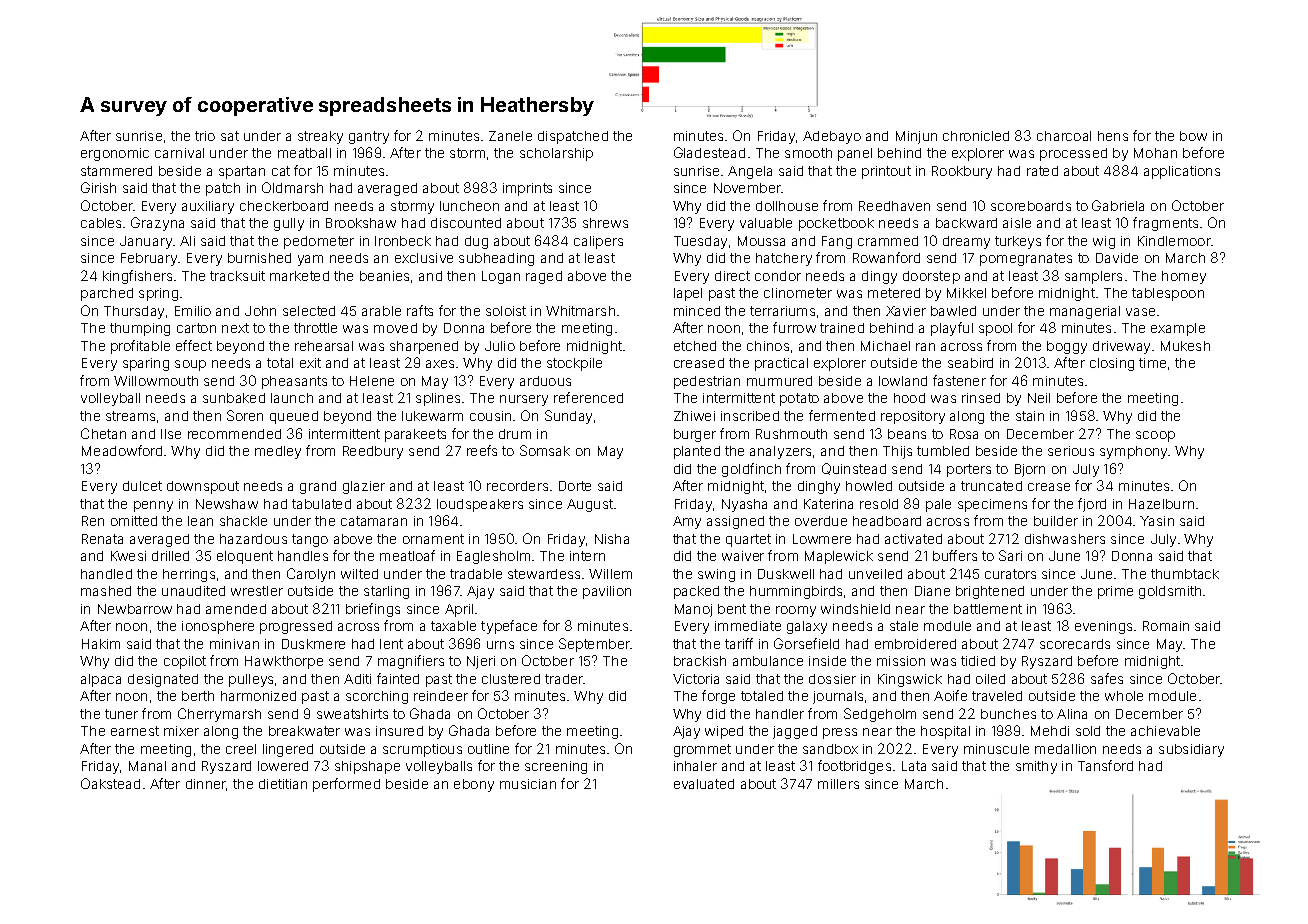 Image resolution: width=1308 pixels, height=924 pixels. Describe the element at coordinates (506, 311) in the screenshot. I see `soloist` at that location.
